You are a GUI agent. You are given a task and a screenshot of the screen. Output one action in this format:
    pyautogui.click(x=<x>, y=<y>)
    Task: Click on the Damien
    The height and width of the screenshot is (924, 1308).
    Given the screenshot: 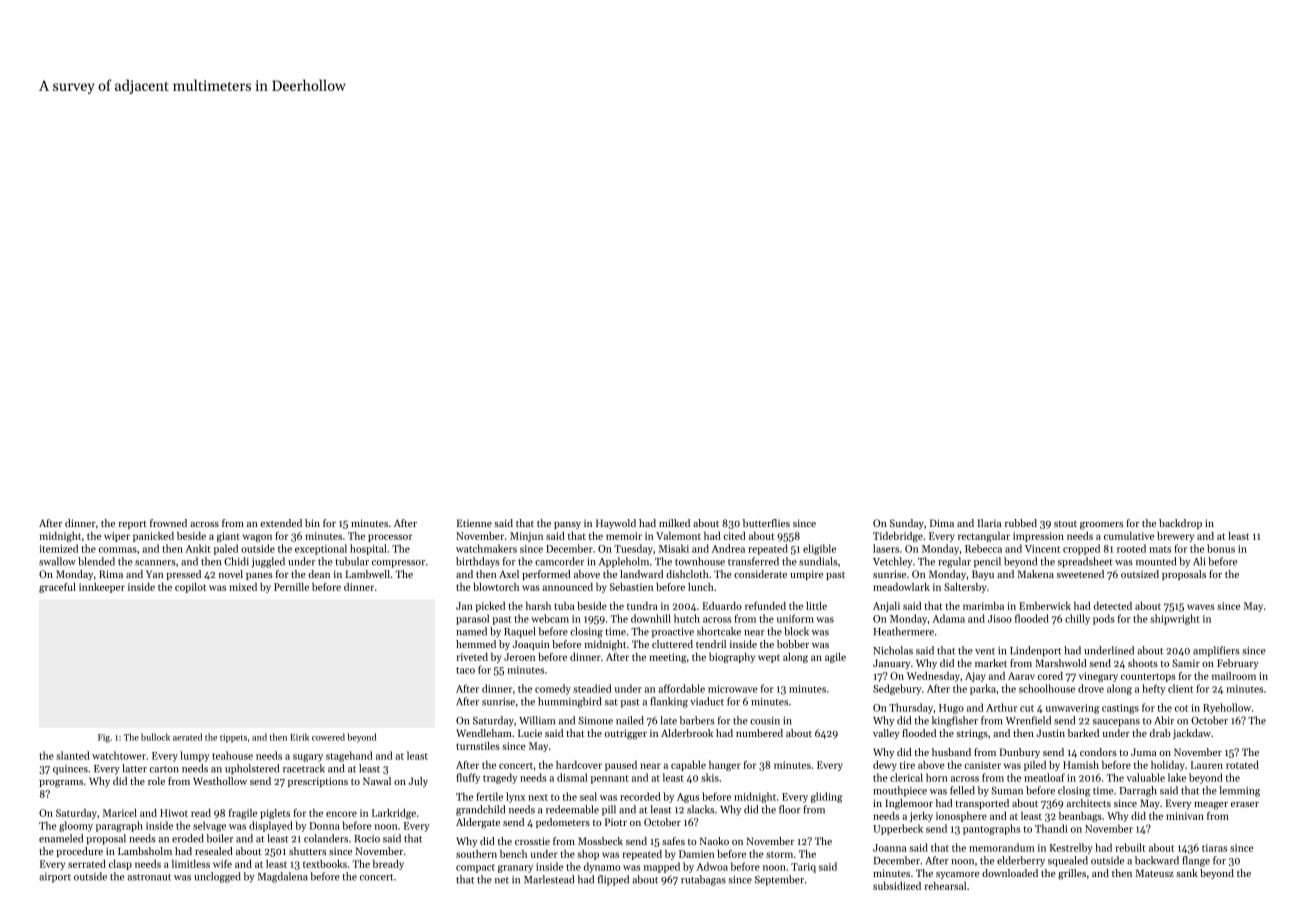 What is the action you would take?
    pyautogui.click(x=697, y=854)
